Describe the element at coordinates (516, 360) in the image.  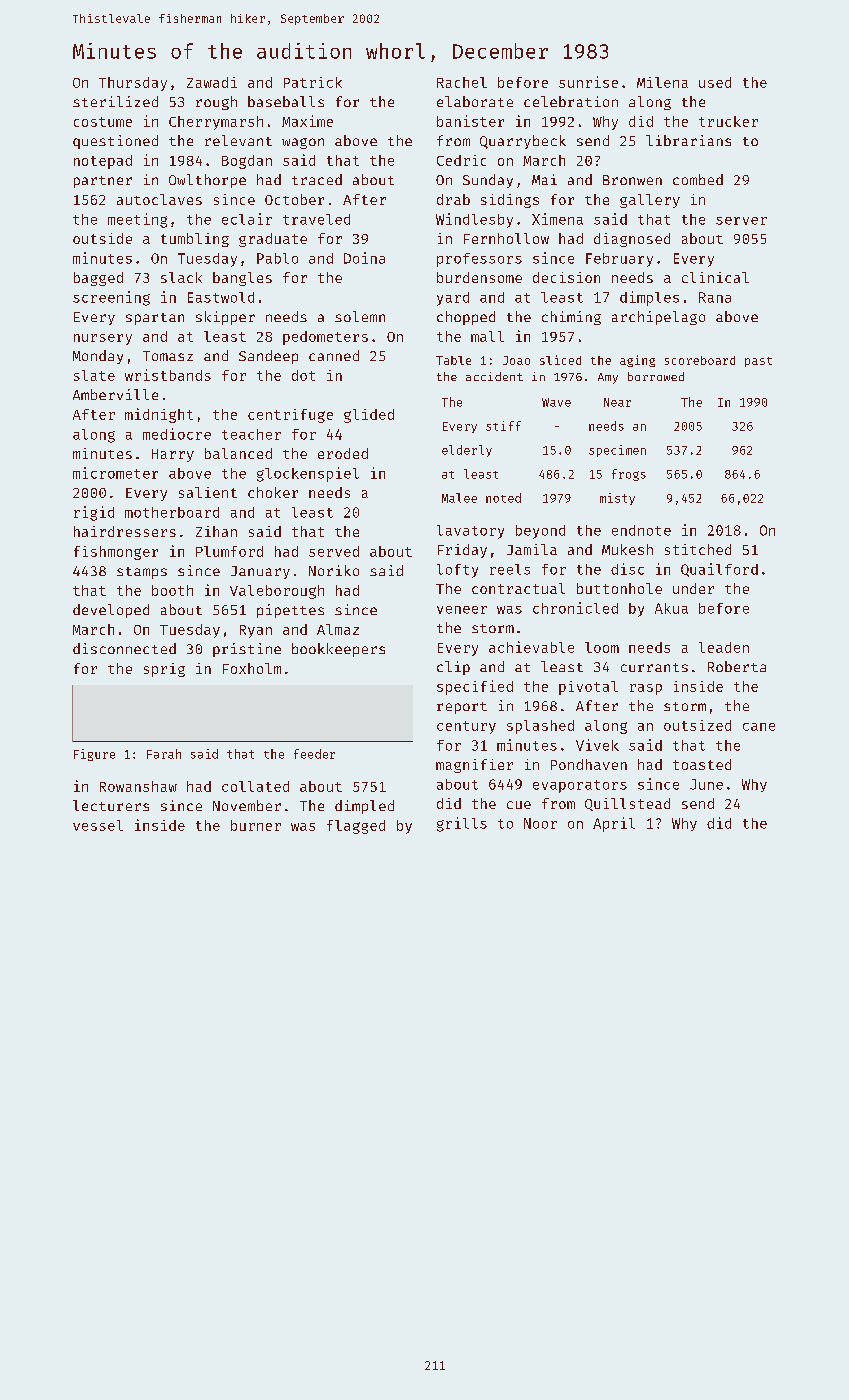
I see `Joao` at that location.
